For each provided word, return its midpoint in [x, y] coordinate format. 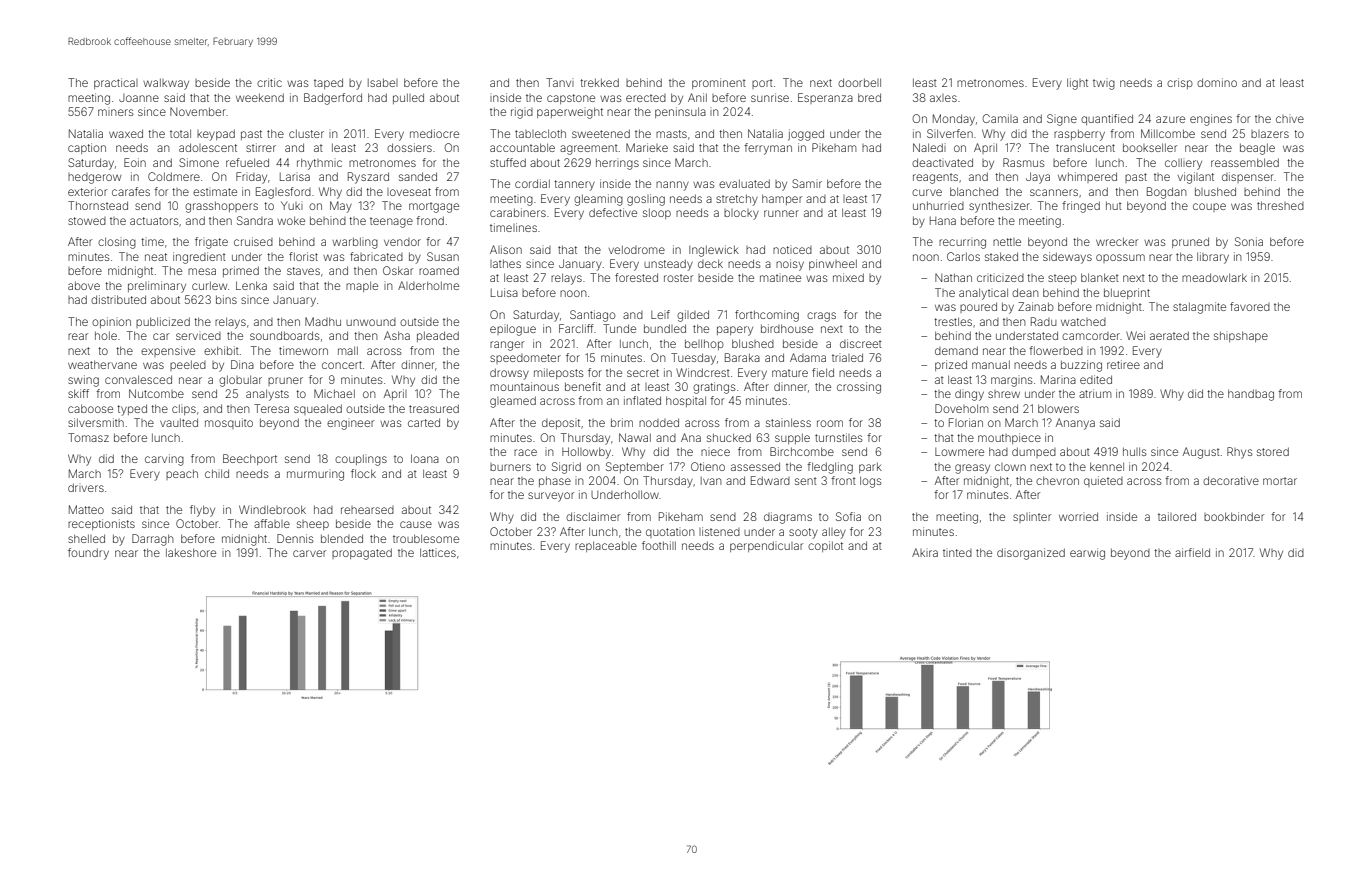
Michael [334, 393]
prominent [719, 83]
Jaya [1038, 178]
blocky [741, 214]
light [1077, 84]
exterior [87, 191]
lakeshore [191, 552]
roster [678, 278]
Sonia [1249, 241]
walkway [166, 84]
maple [362, 286]
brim [622, 422]
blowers [1058, 408]
